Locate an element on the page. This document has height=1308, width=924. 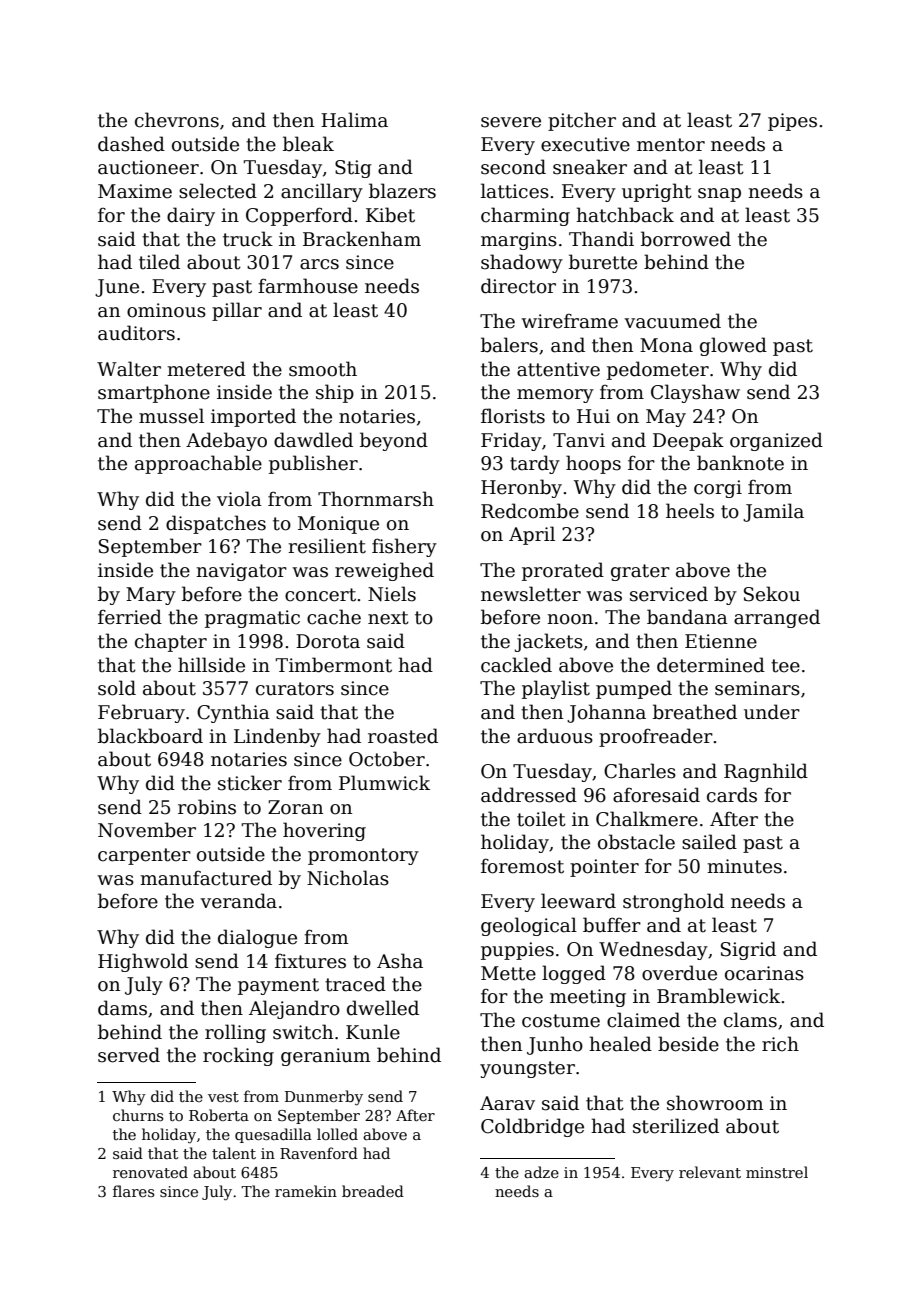
concert is located at coordinates (320, 595).
